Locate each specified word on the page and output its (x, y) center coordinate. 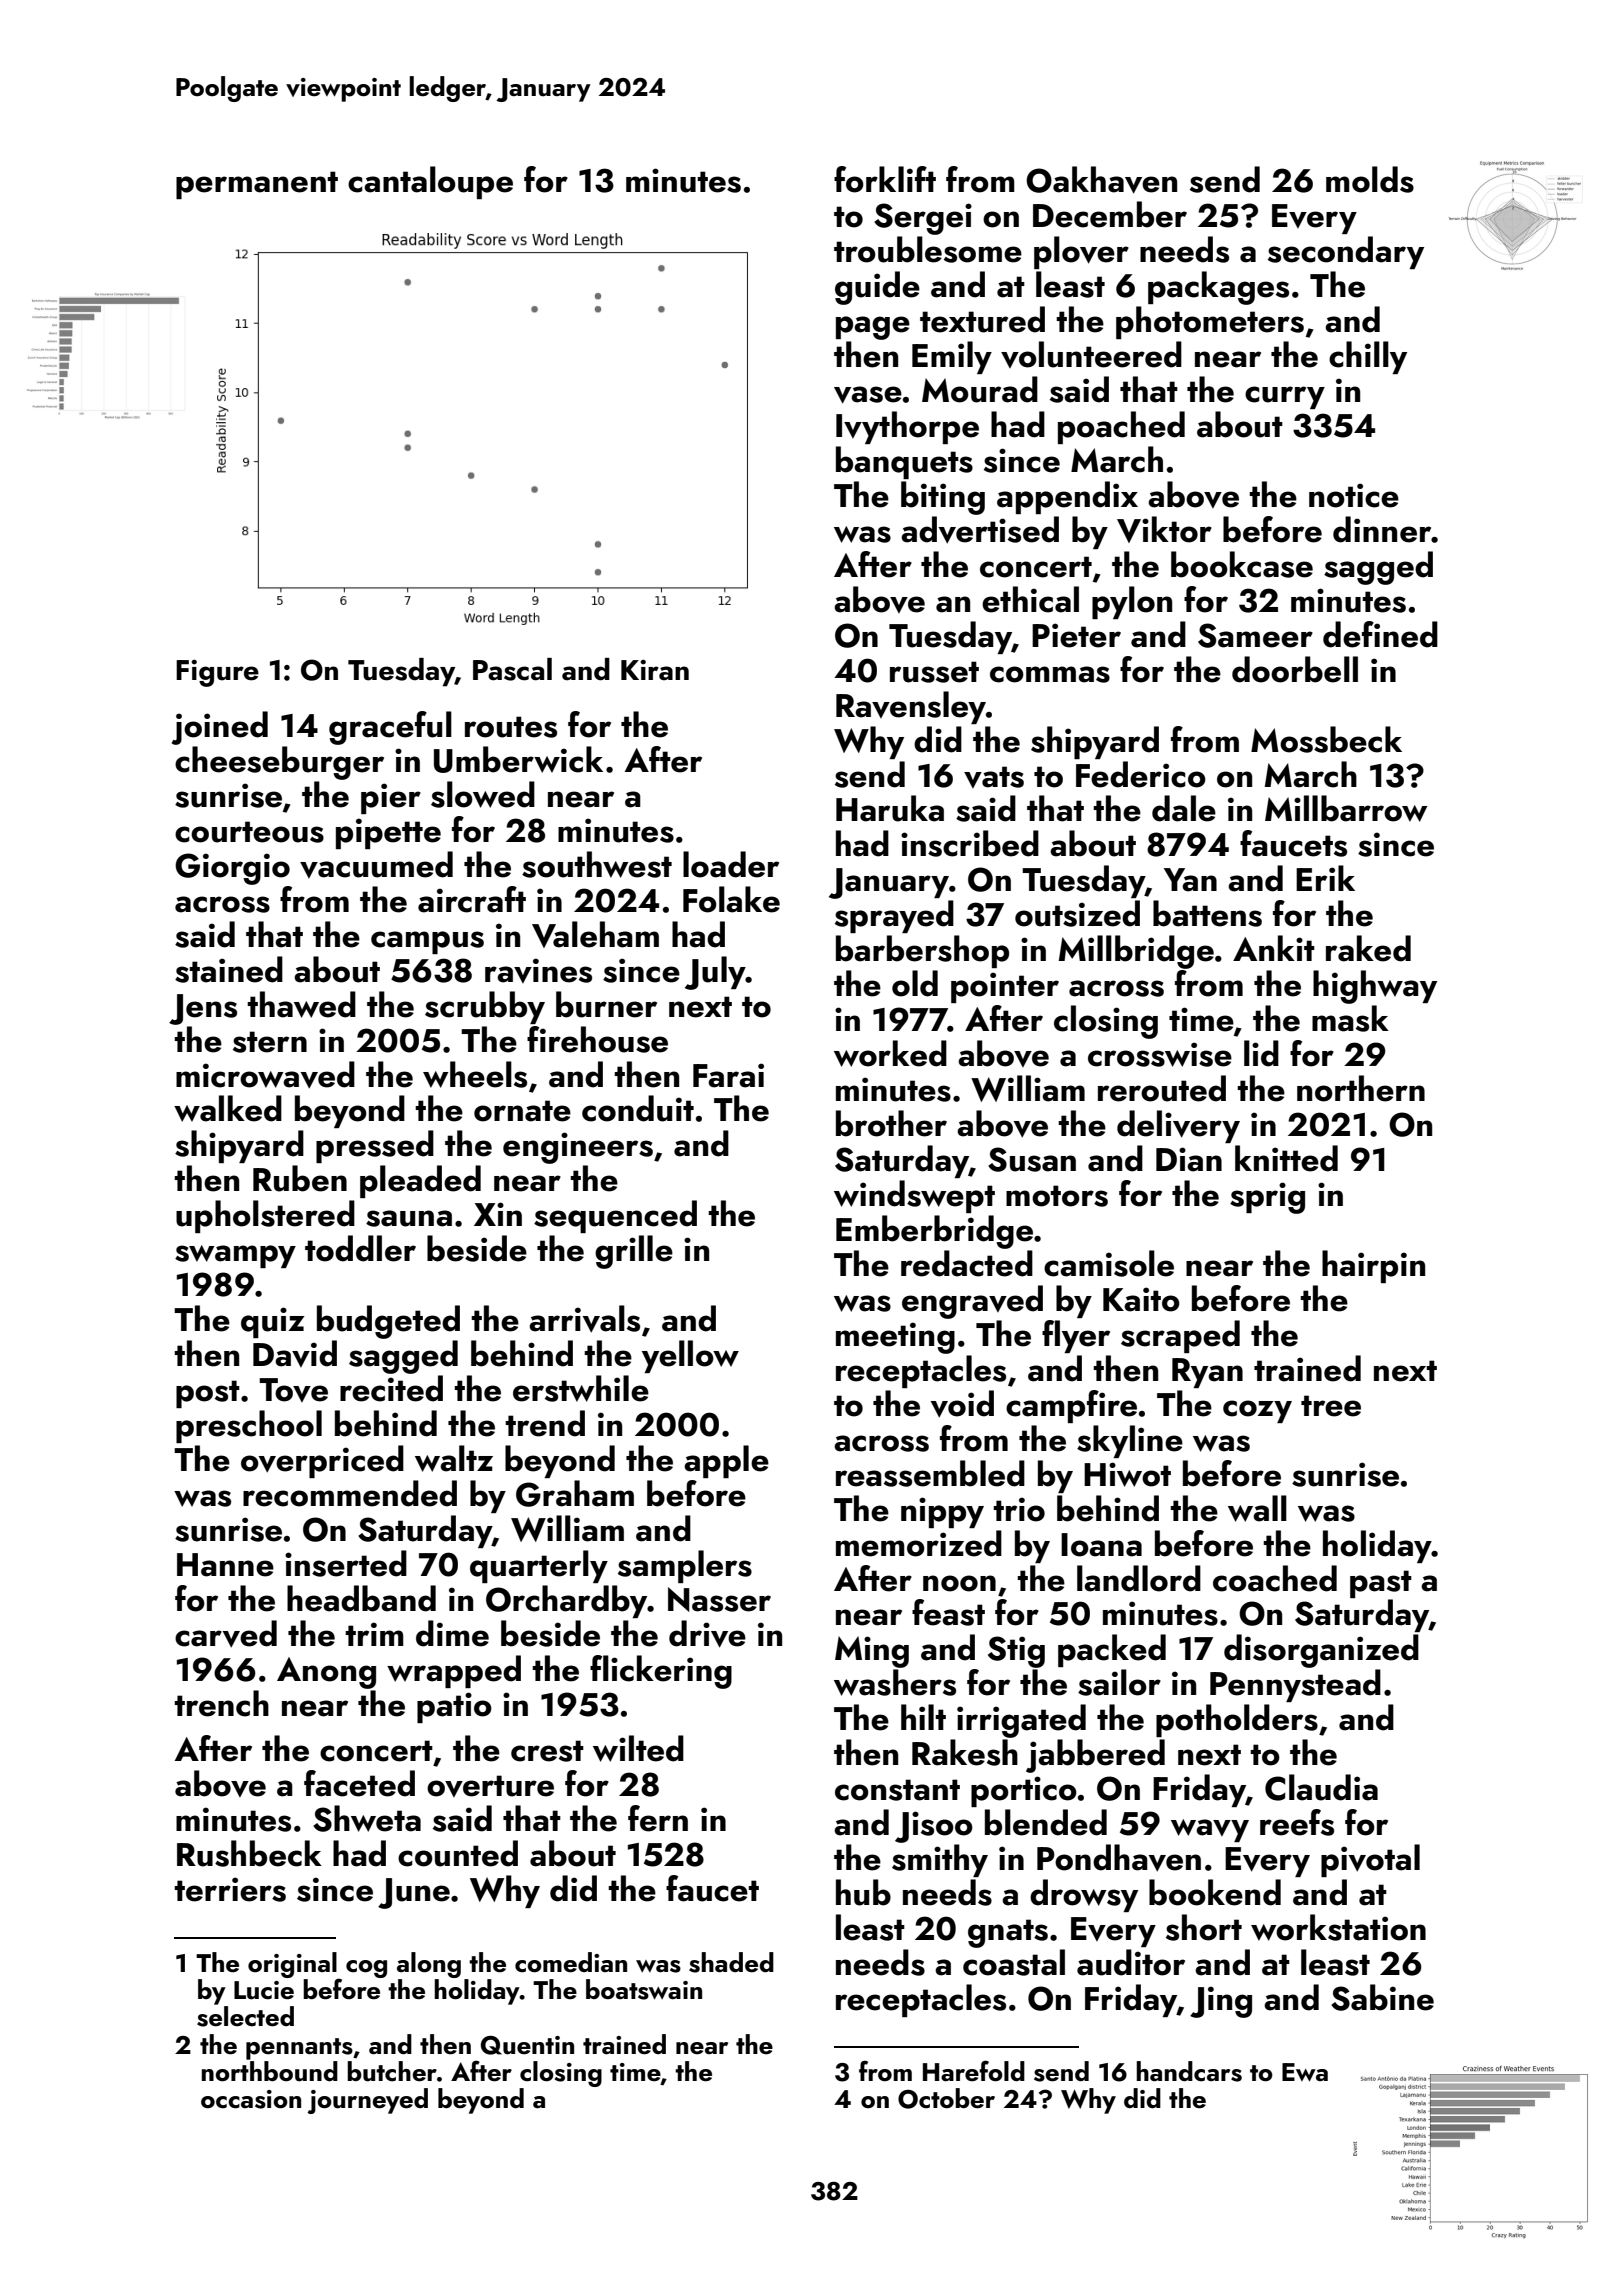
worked (890, 1053)
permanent (257, 185)
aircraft (472, 899)
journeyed (367, 2101)
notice (1354, 495)
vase (868, 395)
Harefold (974, 2071)
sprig (1267, 1198)
